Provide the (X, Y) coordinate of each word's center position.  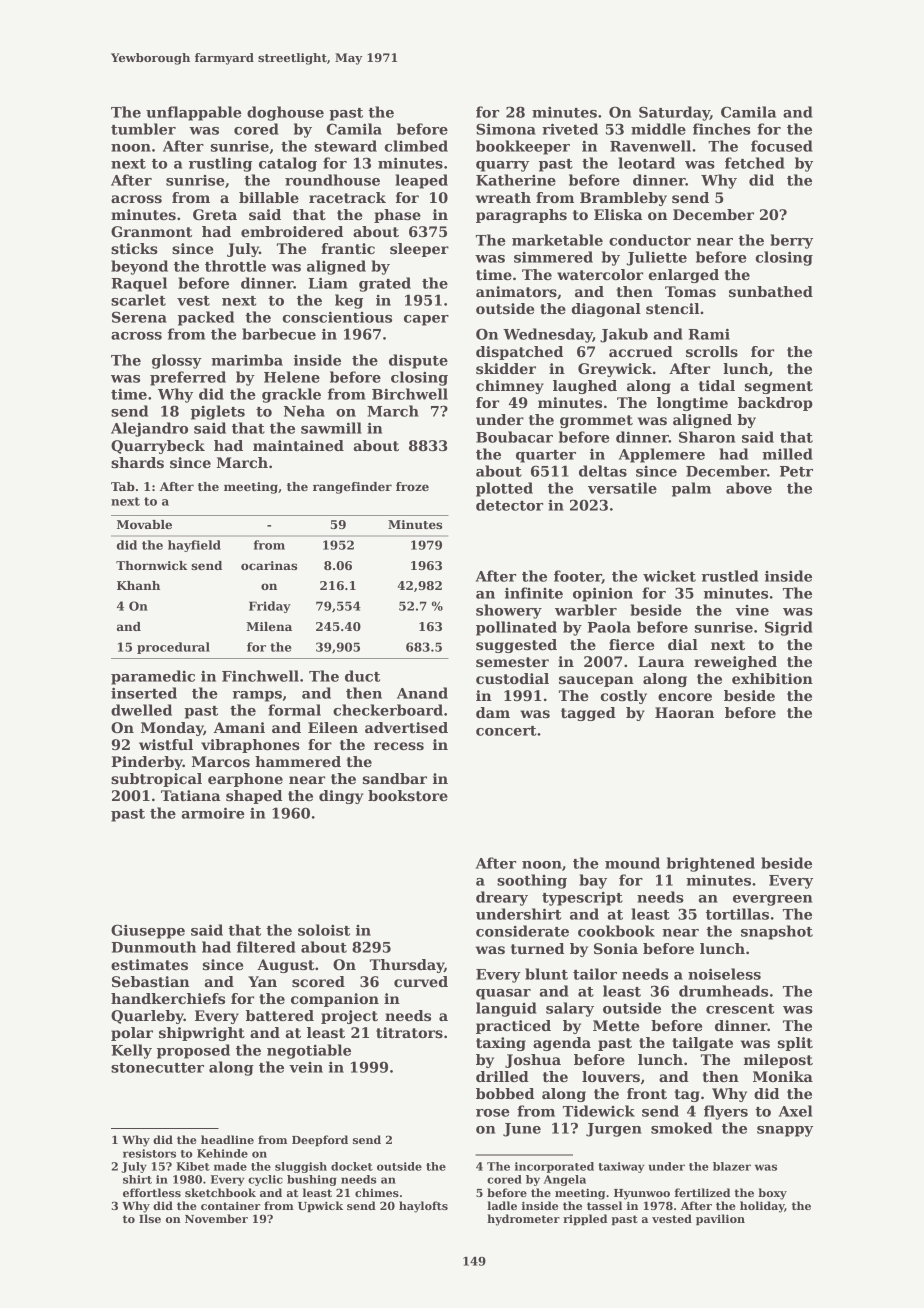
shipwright (202, 1034)
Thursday (407, 966)
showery (509, 611)
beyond (139, 267)
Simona (506, 129)
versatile (622, 488)
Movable (144, 524)
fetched (755, 163)
